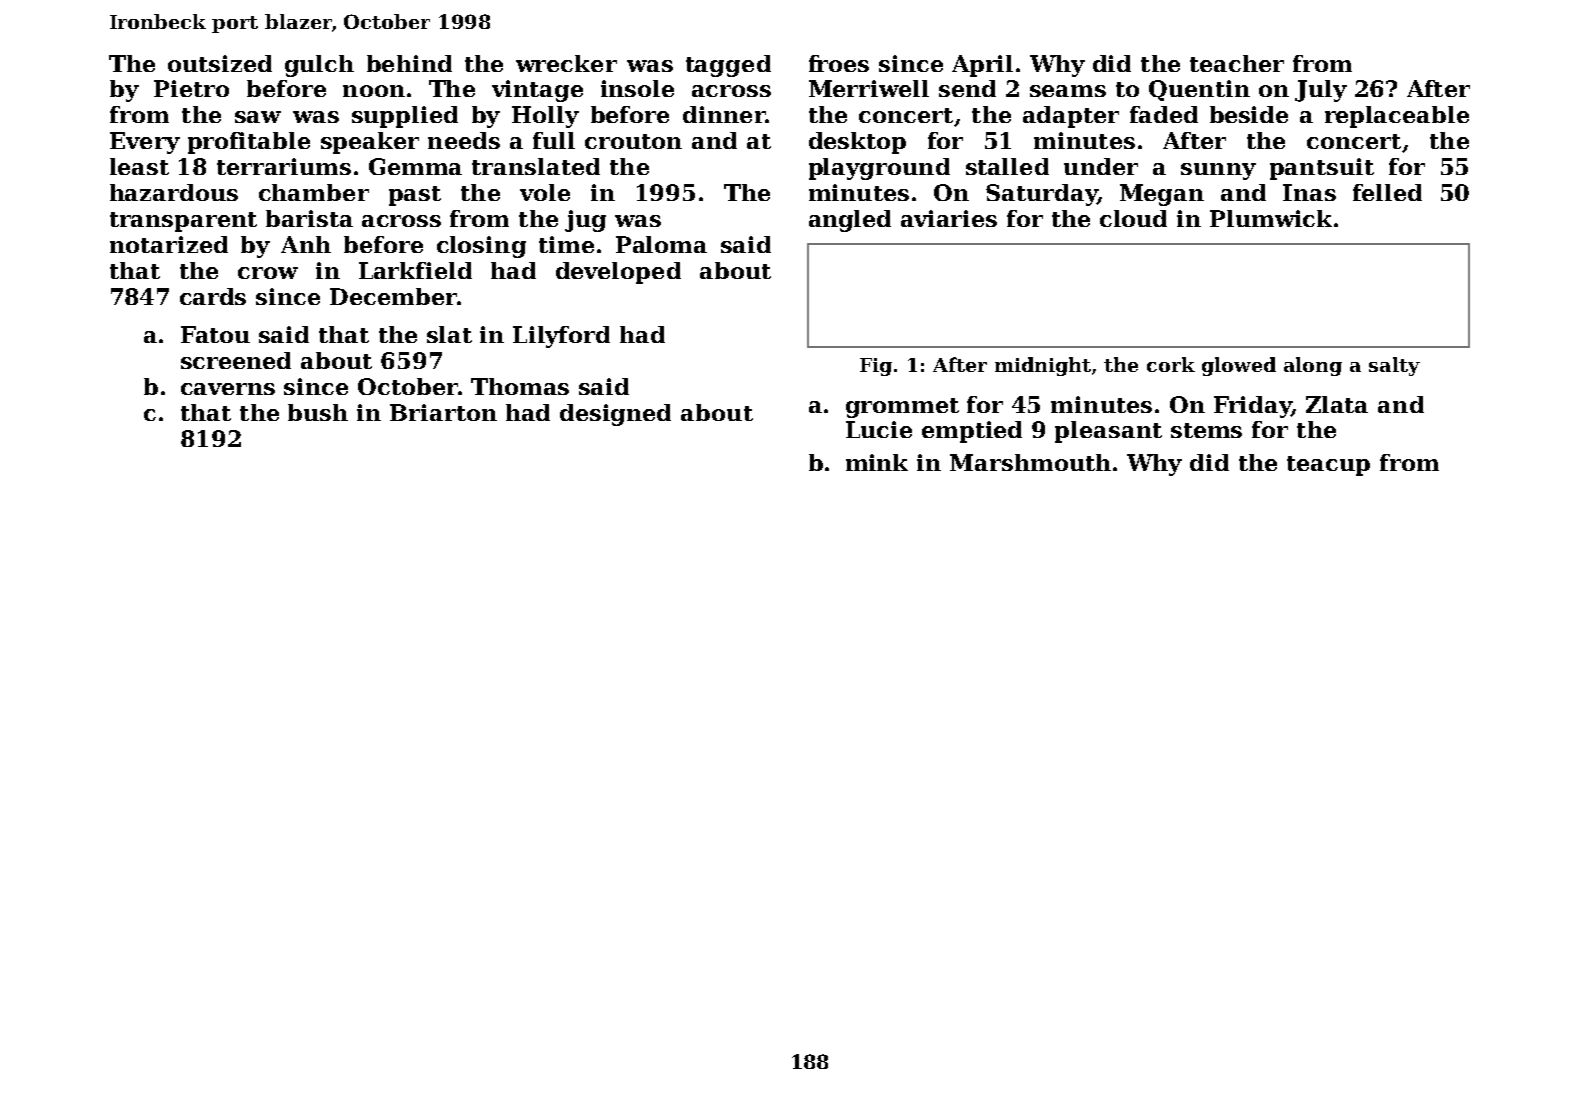  What do you see at coordinates (1271, 218) in the document?
I see `Plumwick` at bounding box center [1271, 218].
